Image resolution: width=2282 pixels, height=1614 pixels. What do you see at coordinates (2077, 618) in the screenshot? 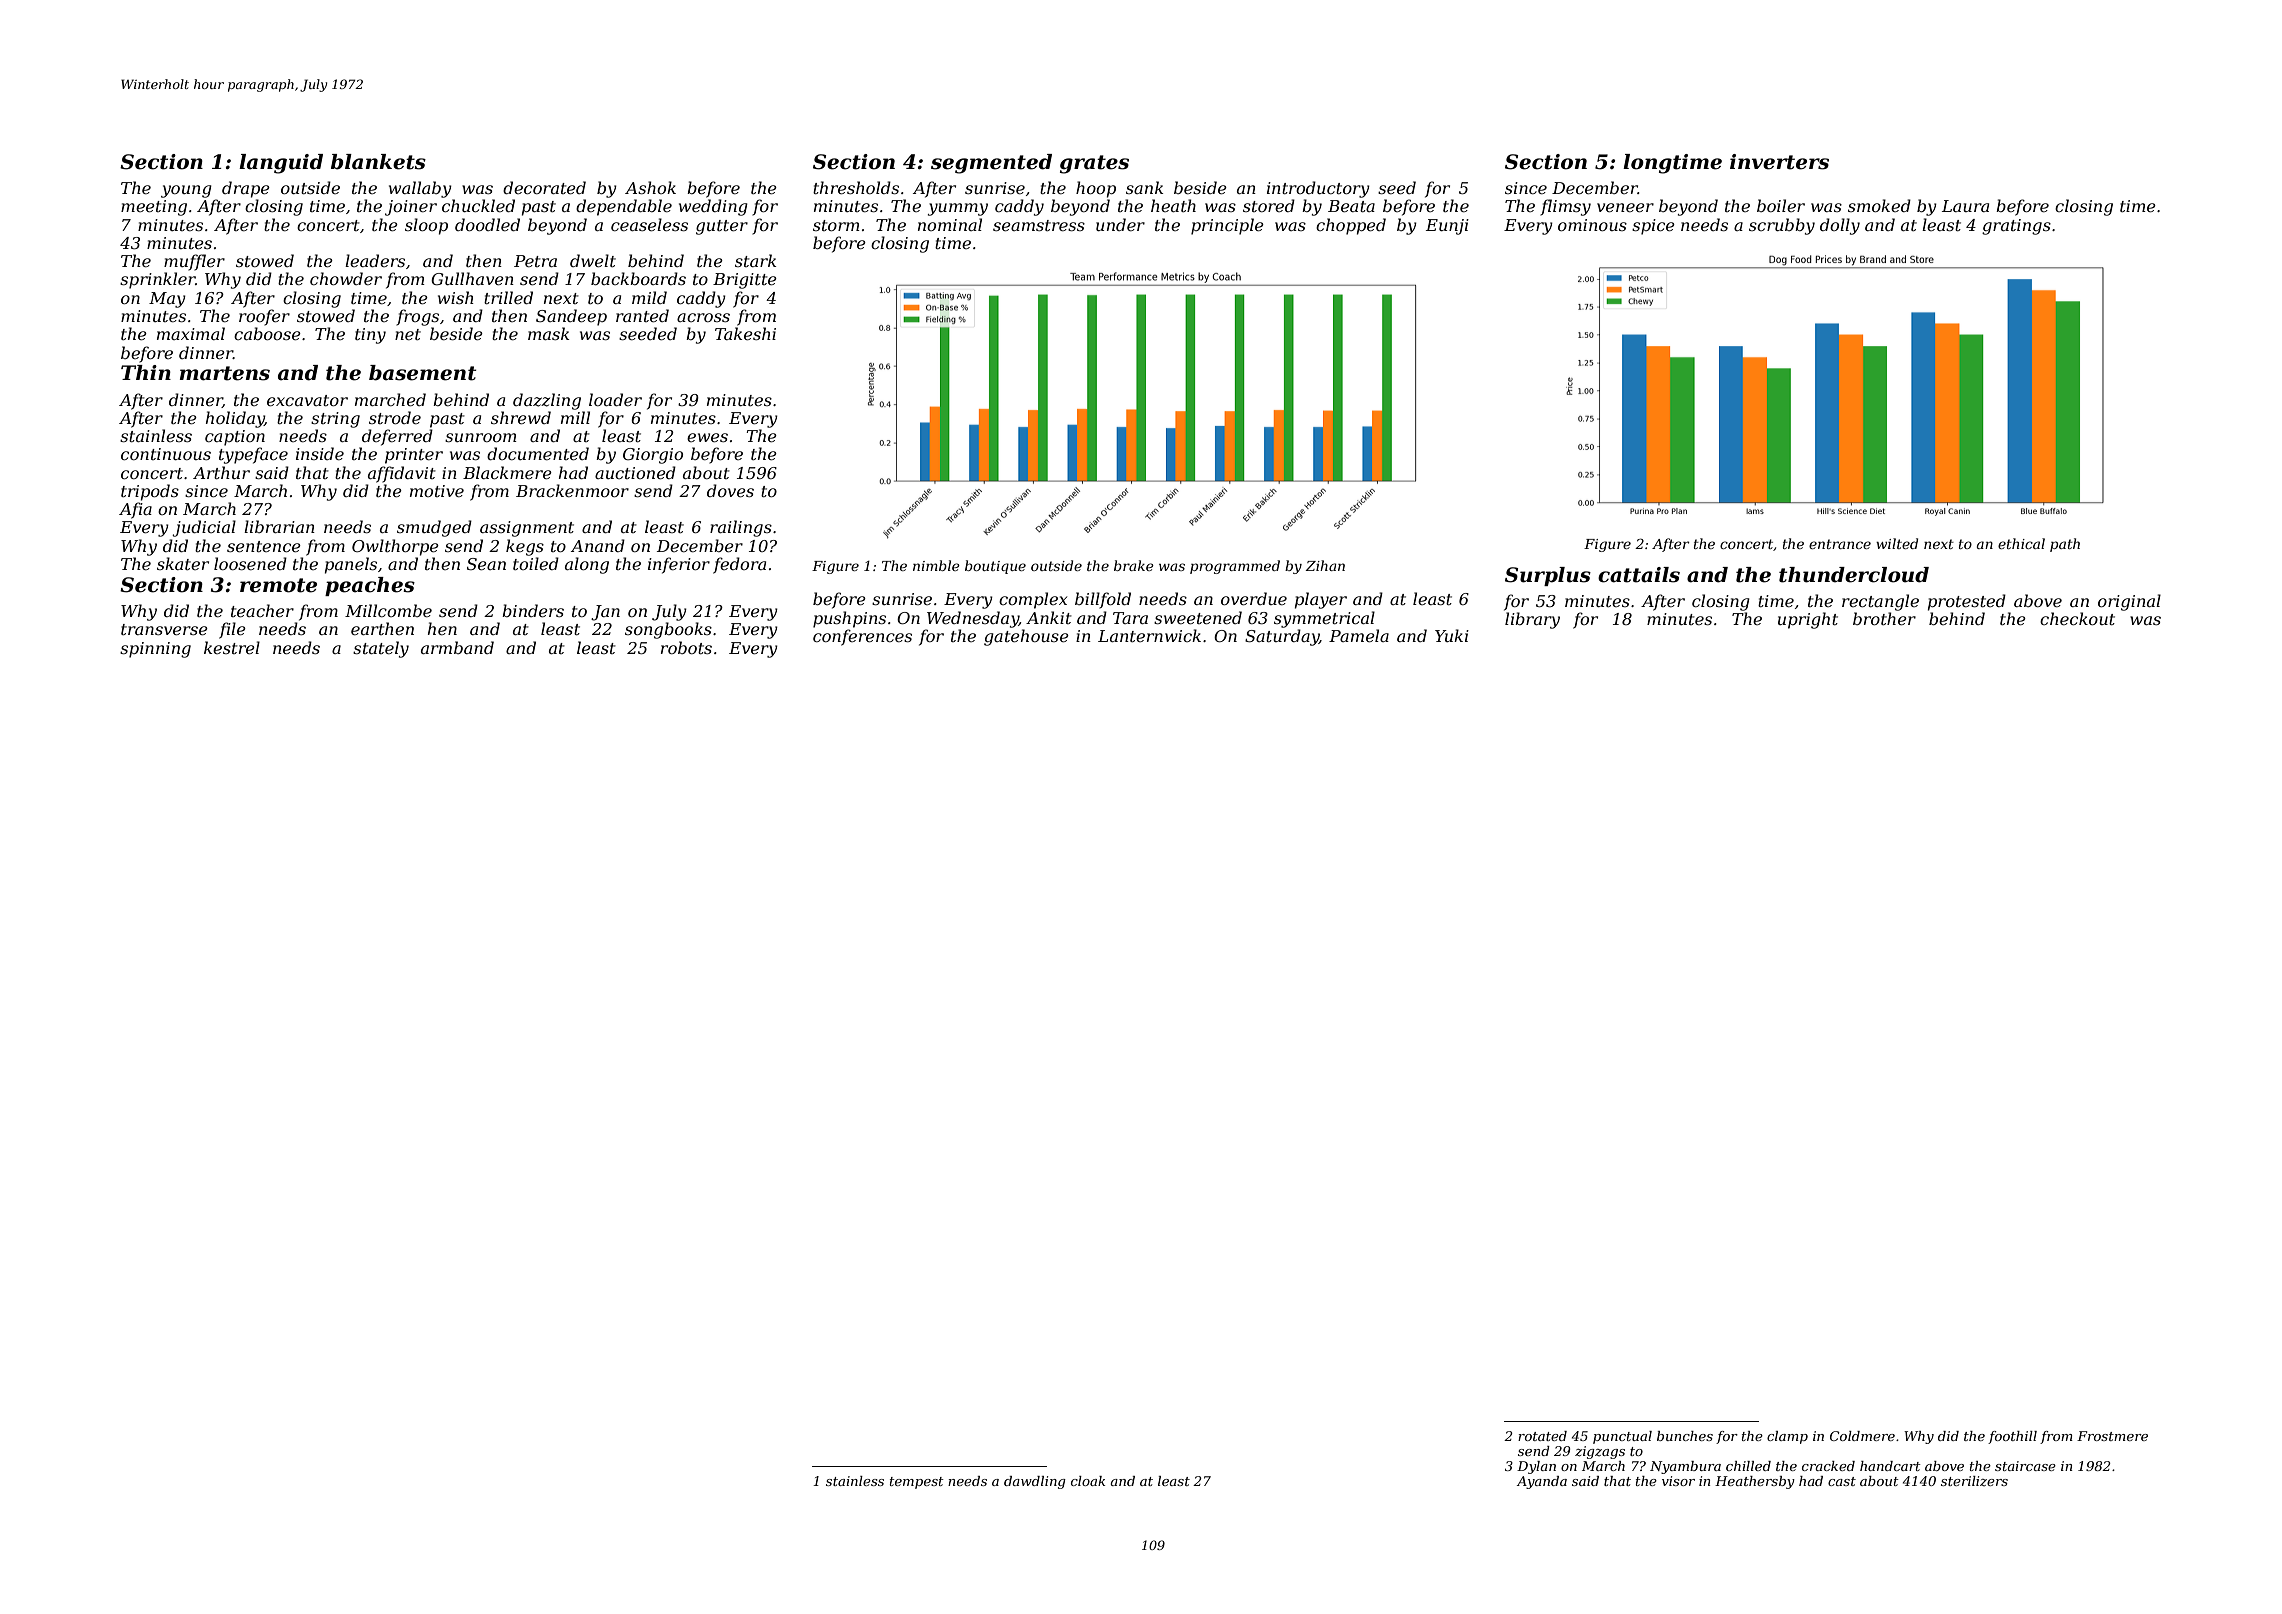
I see `checkout` at bounding box center [2077, 618].
